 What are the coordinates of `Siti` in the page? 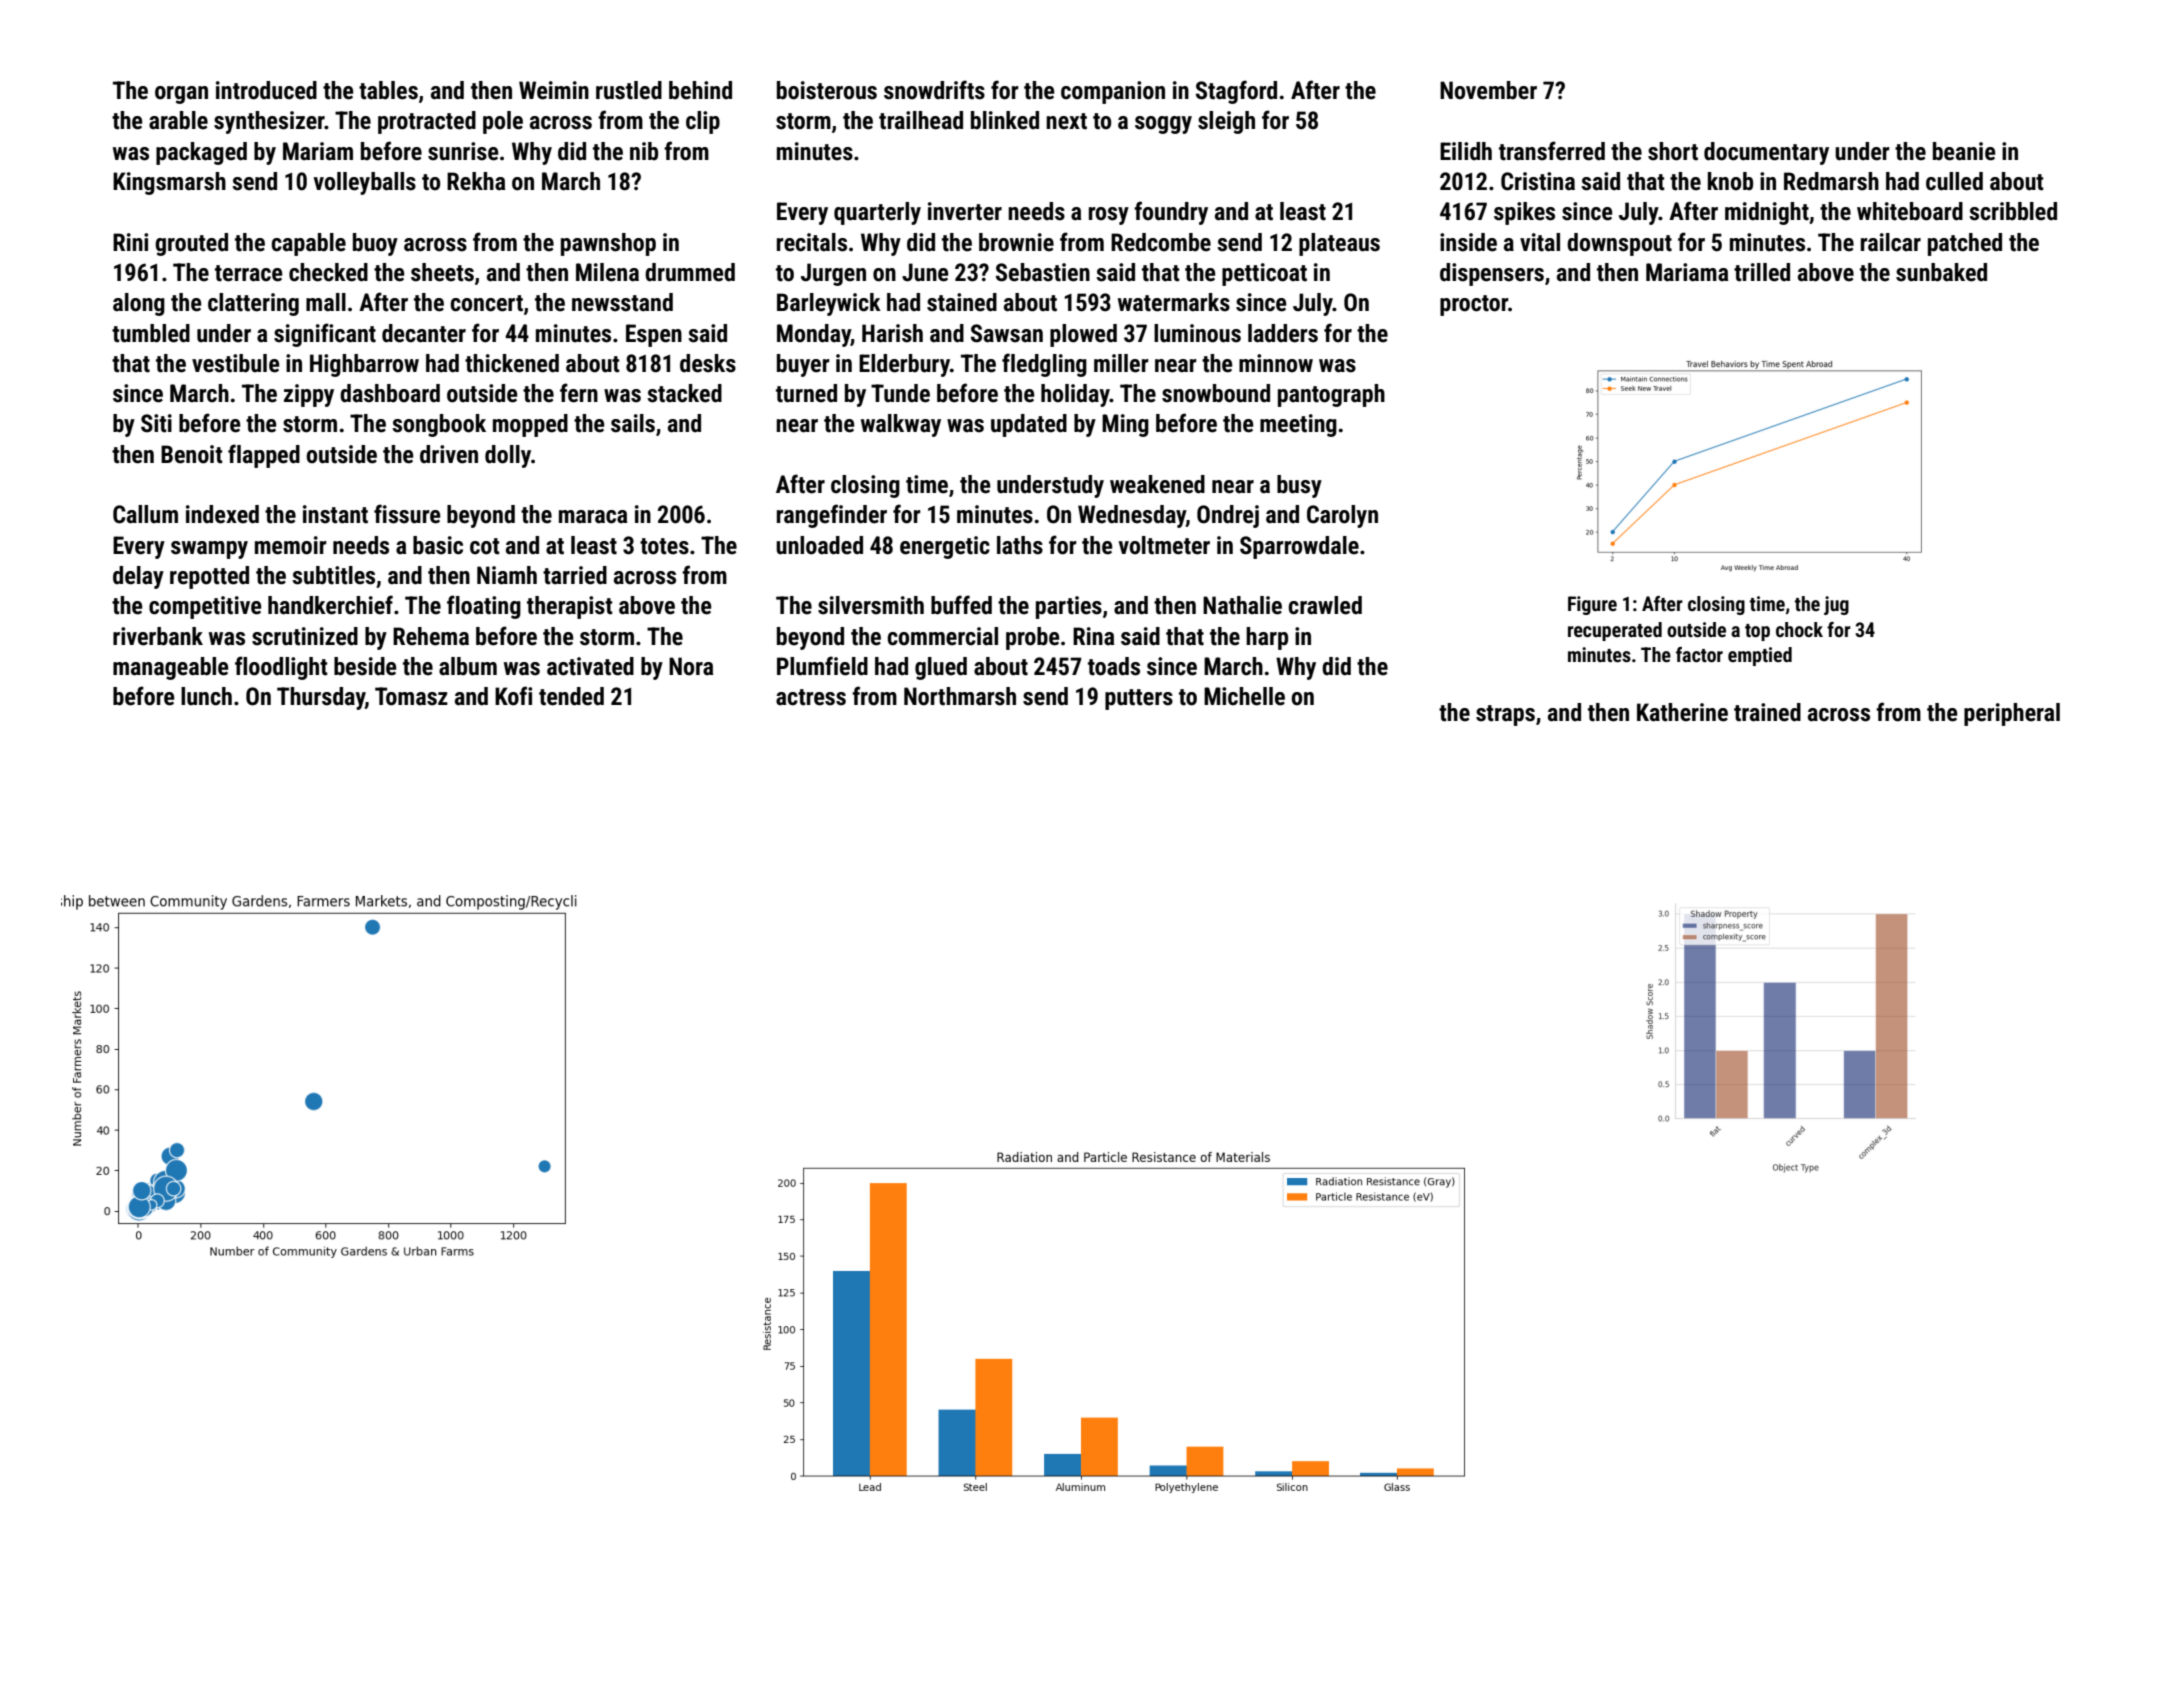 It's located at (156, 423).
